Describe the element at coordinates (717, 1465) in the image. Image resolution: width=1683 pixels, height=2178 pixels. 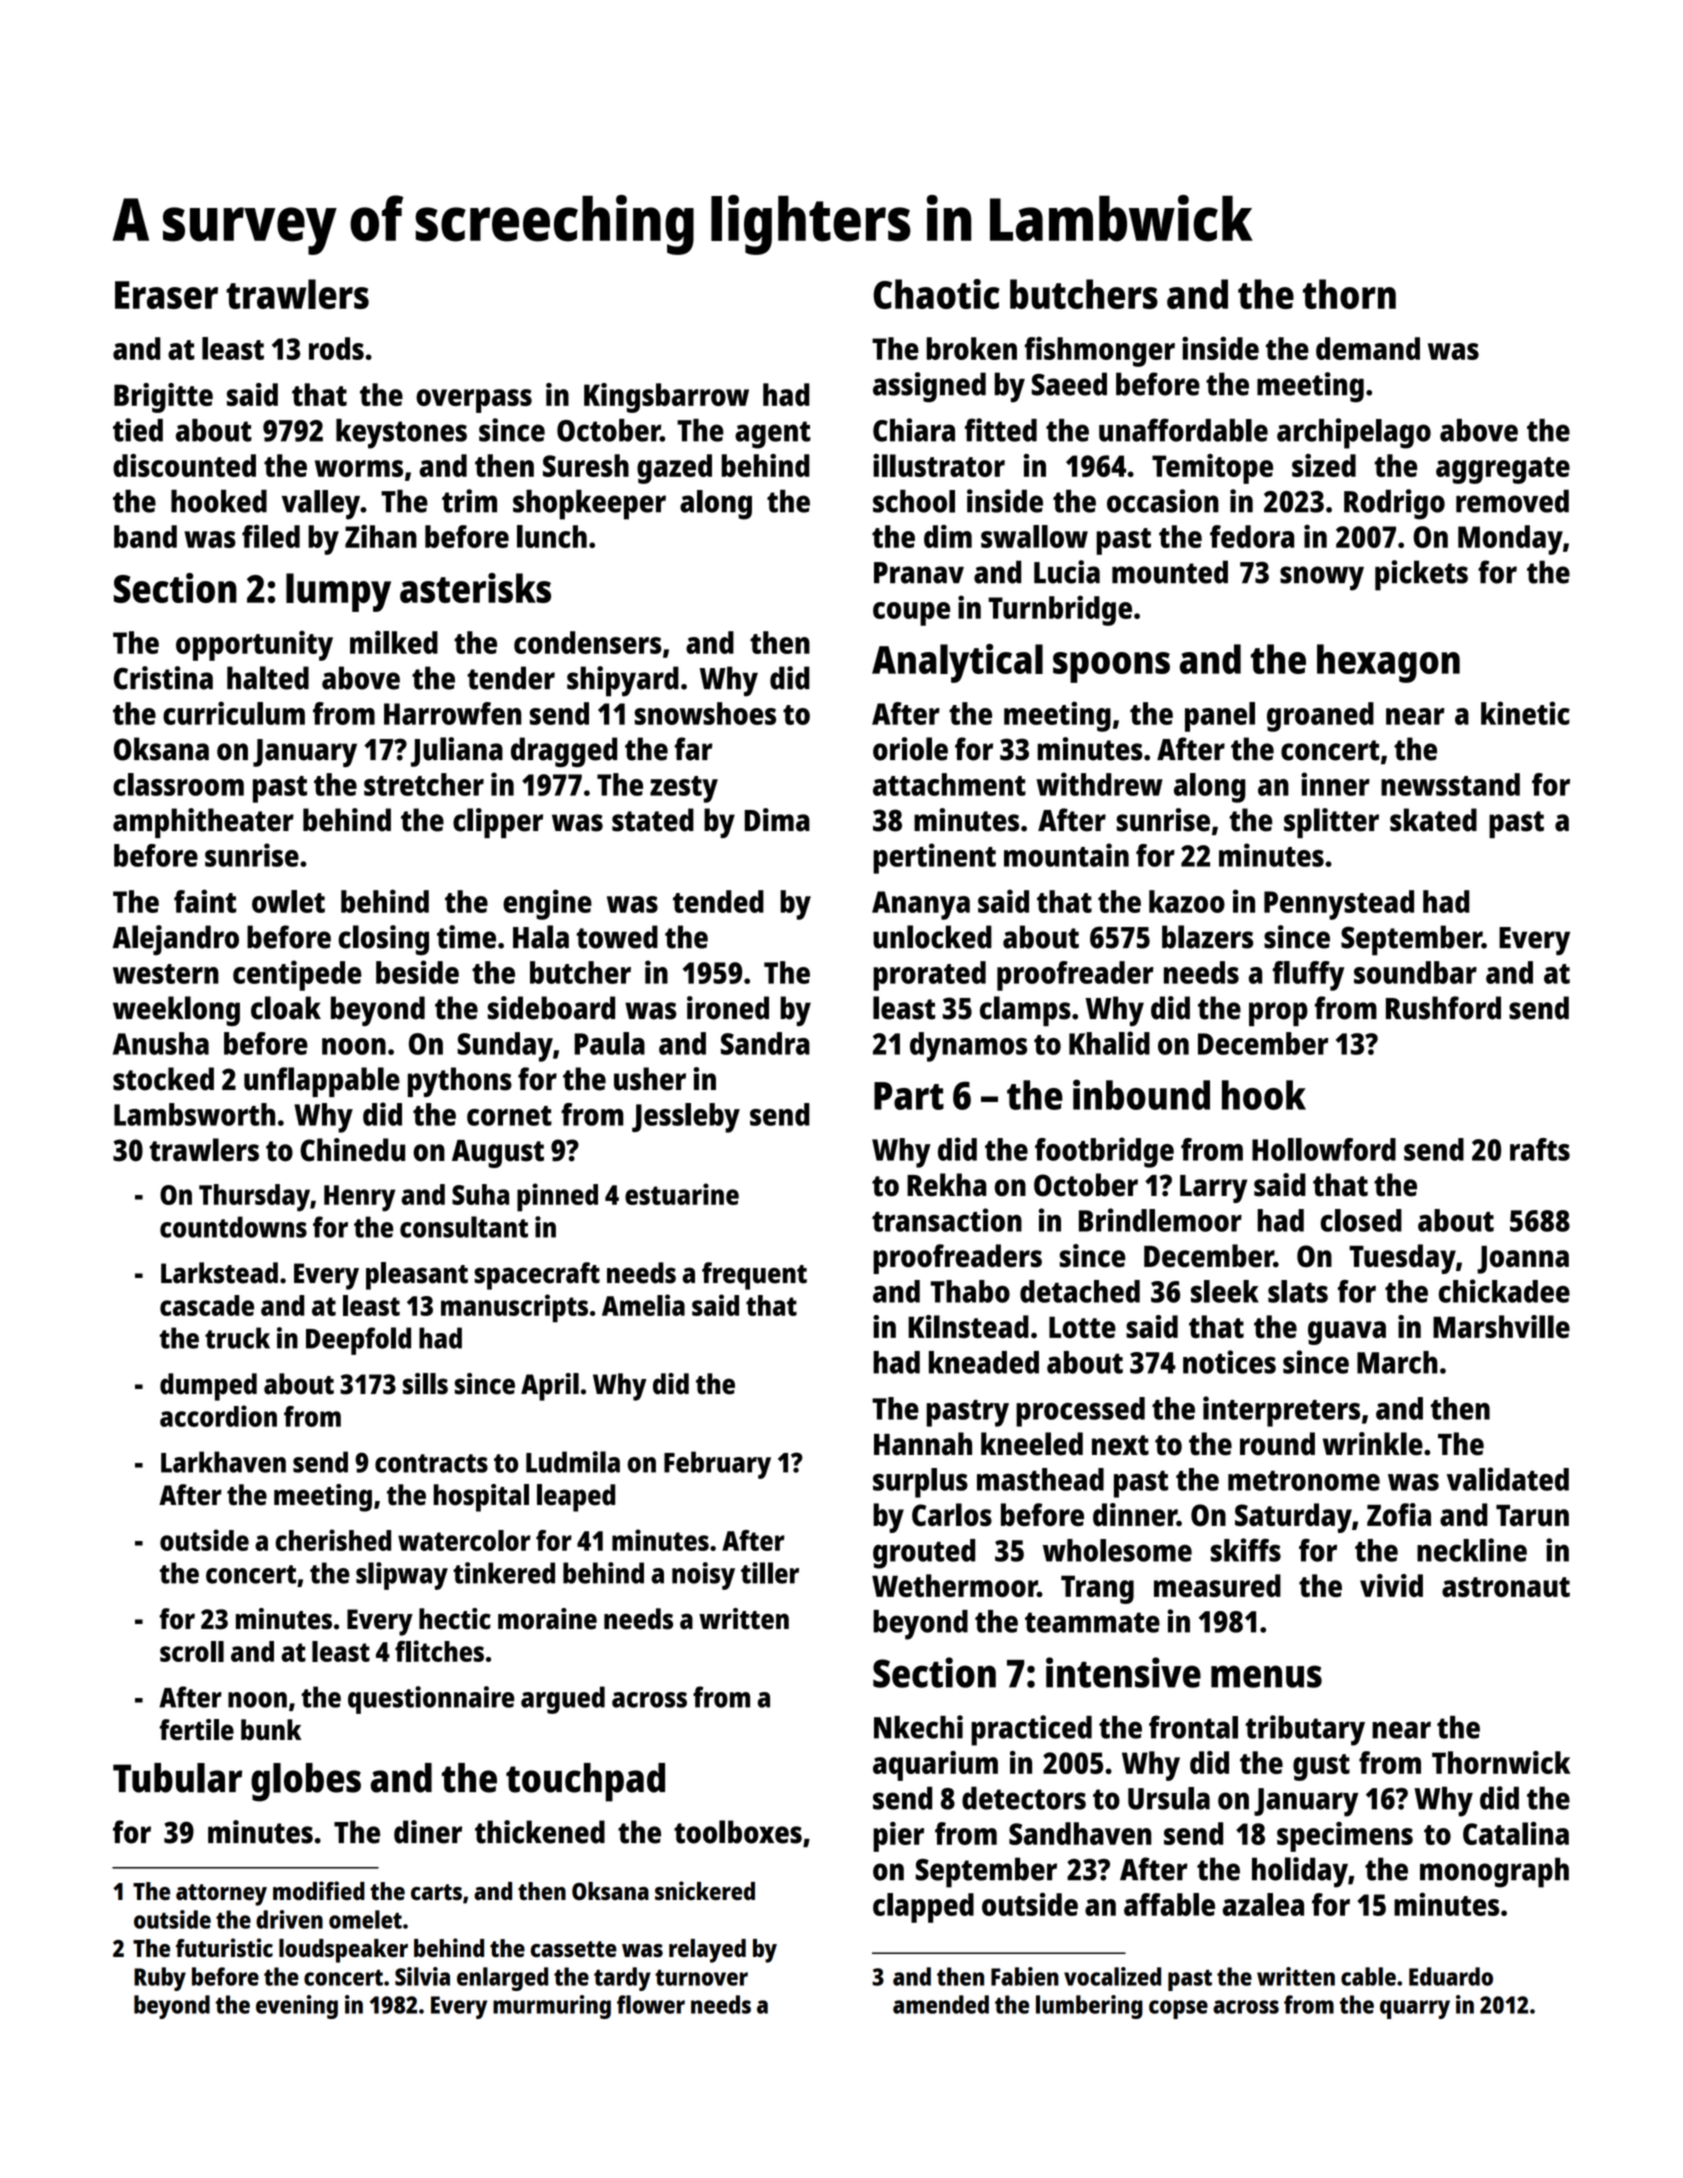
I see `February` at that location.
